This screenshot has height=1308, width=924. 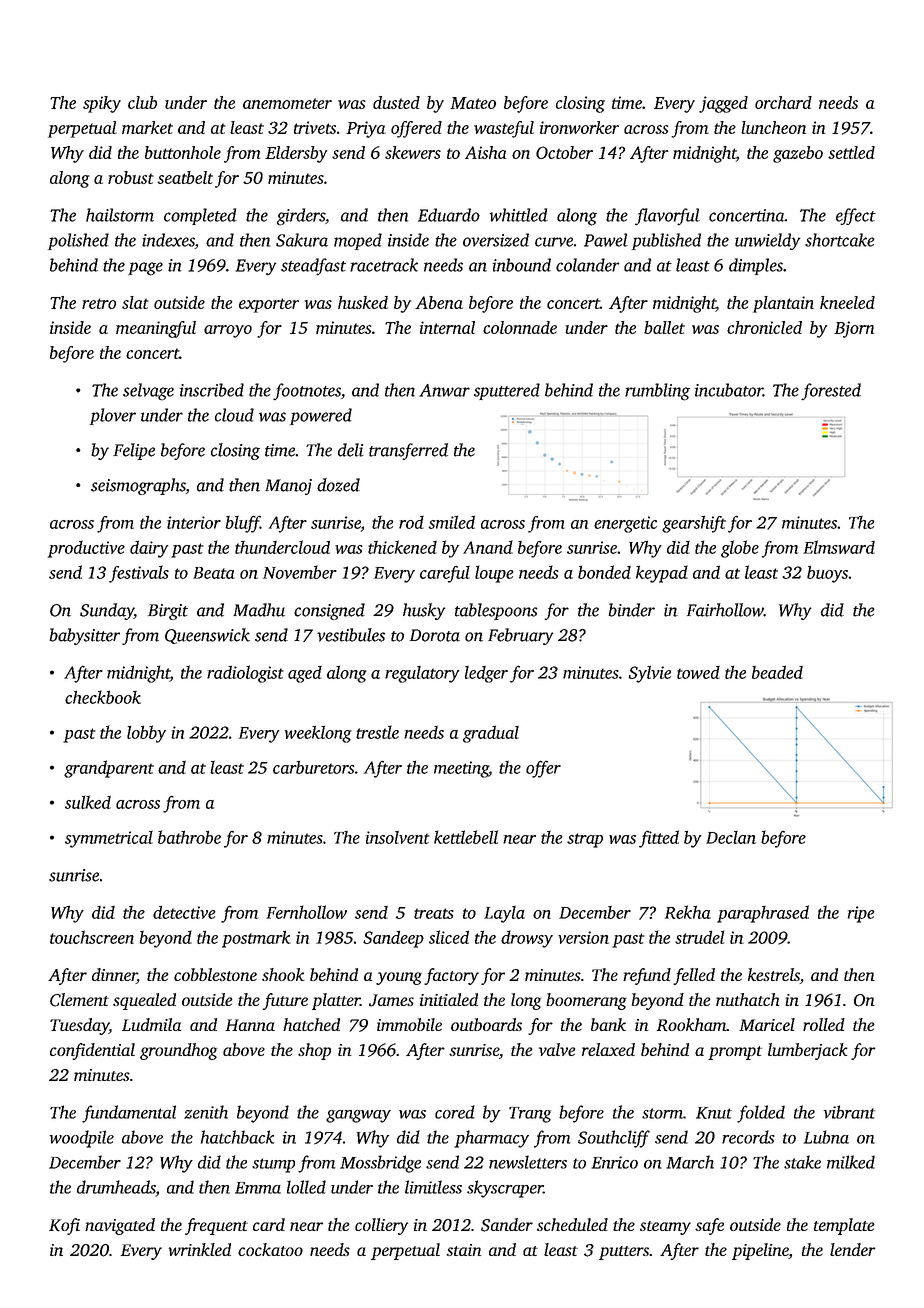 I want to click on Queenswick, so click(x=207, y=636).
